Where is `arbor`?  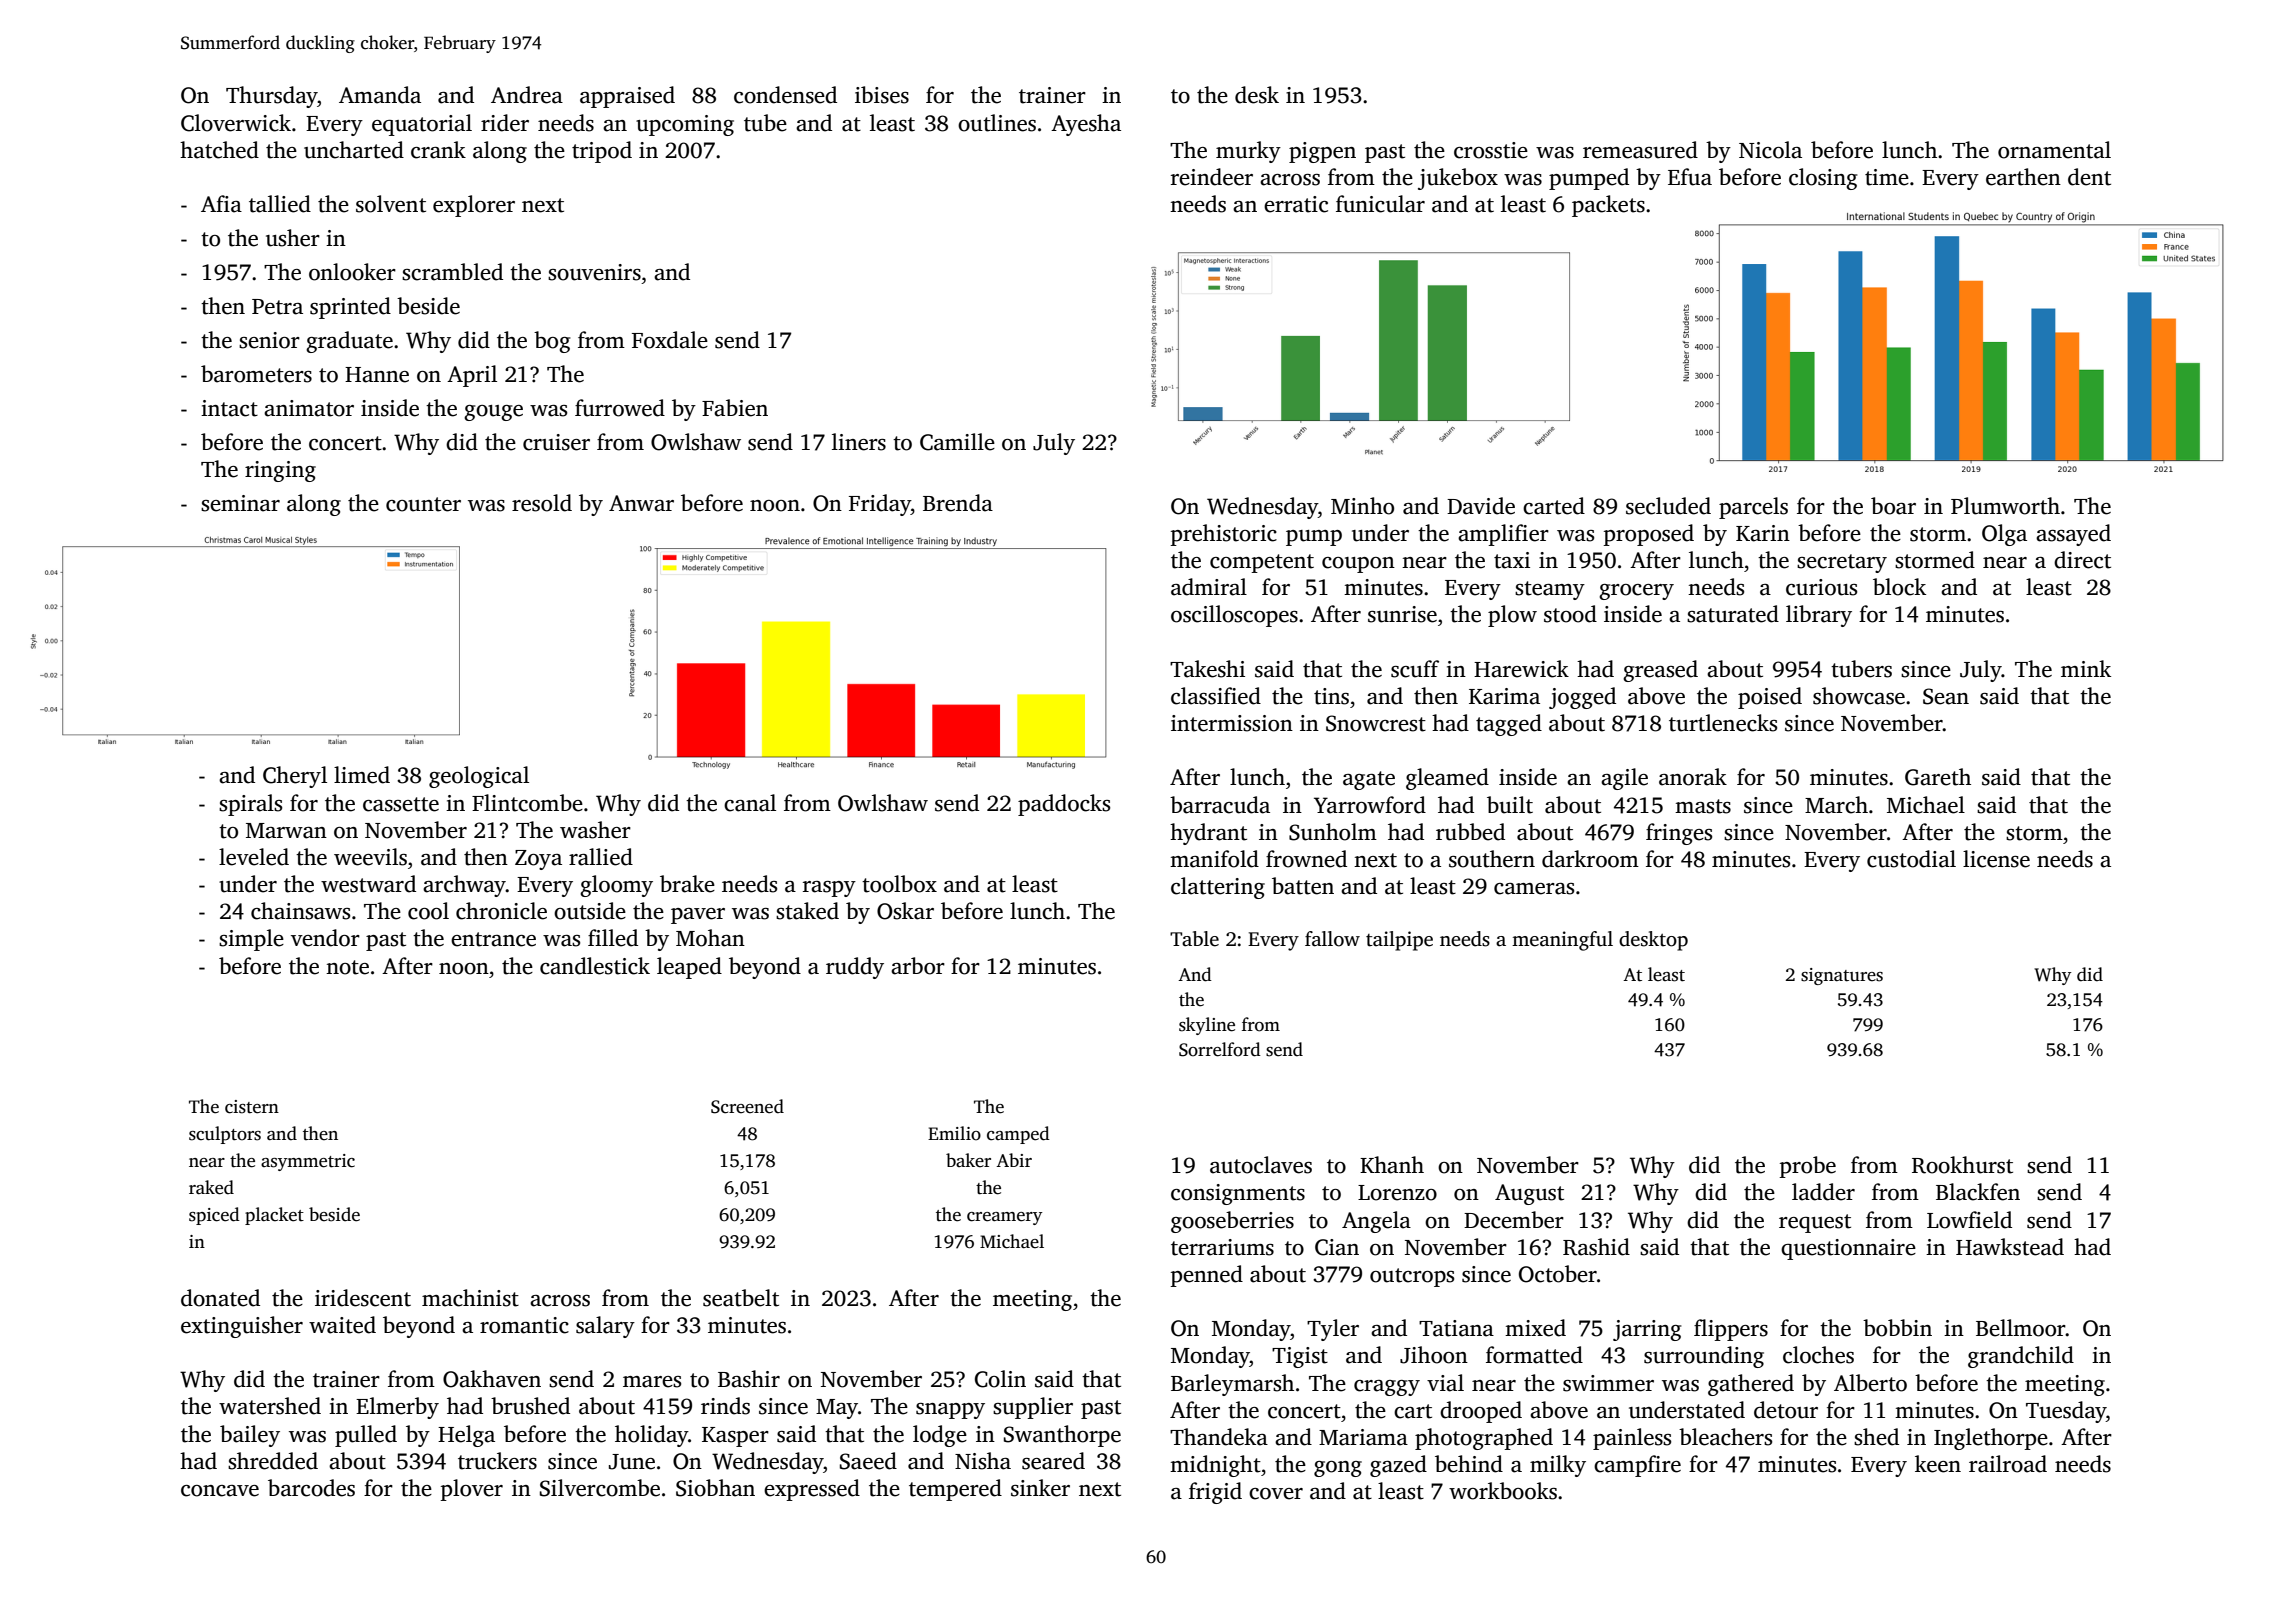
arbor is located at coordinates (918, 966).
